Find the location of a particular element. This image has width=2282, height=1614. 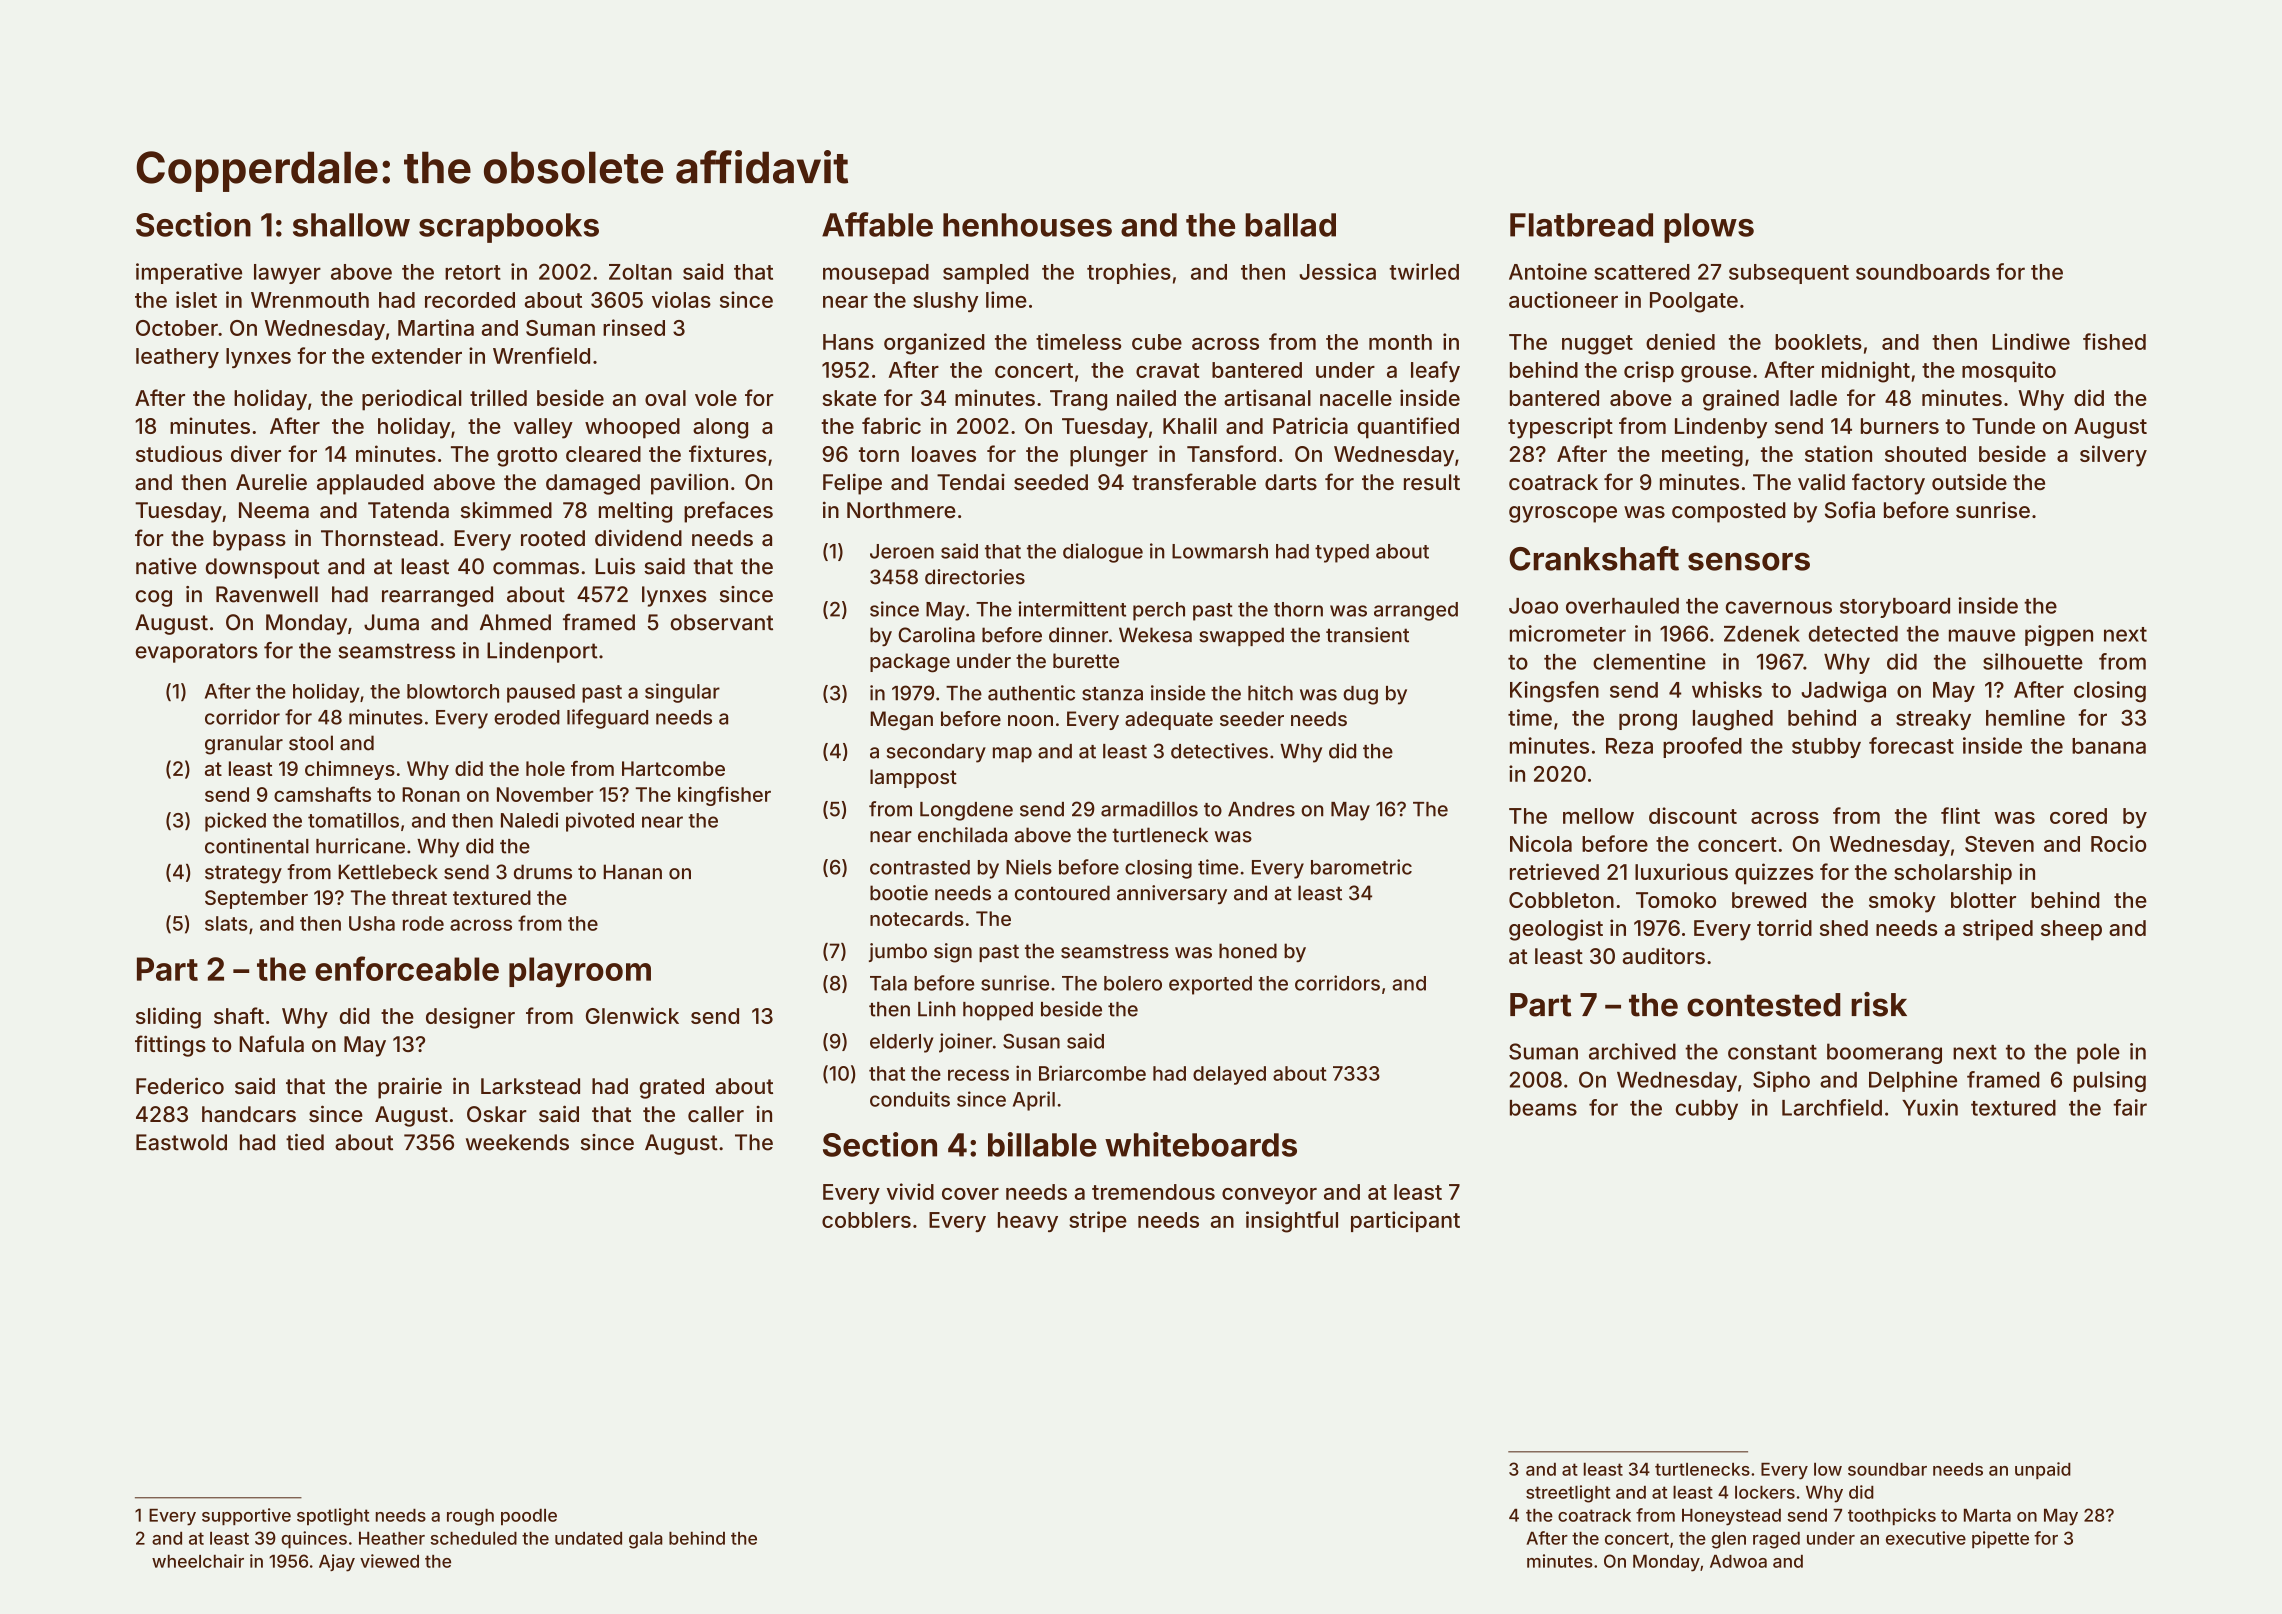

supportive is located at coordinates (246, 1516).
